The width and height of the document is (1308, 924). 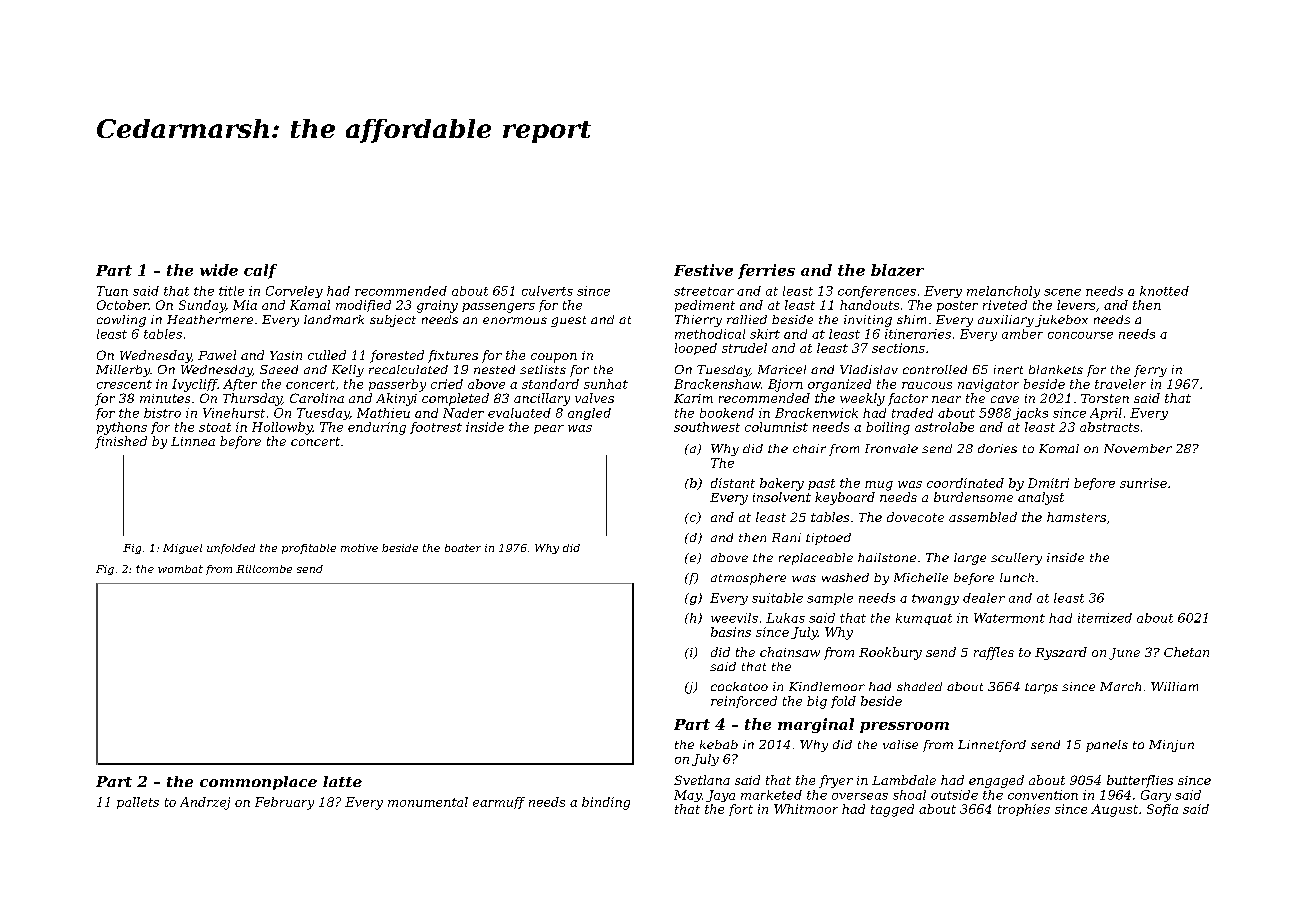 I want to click on Festive, so click(x=703, y=270).
